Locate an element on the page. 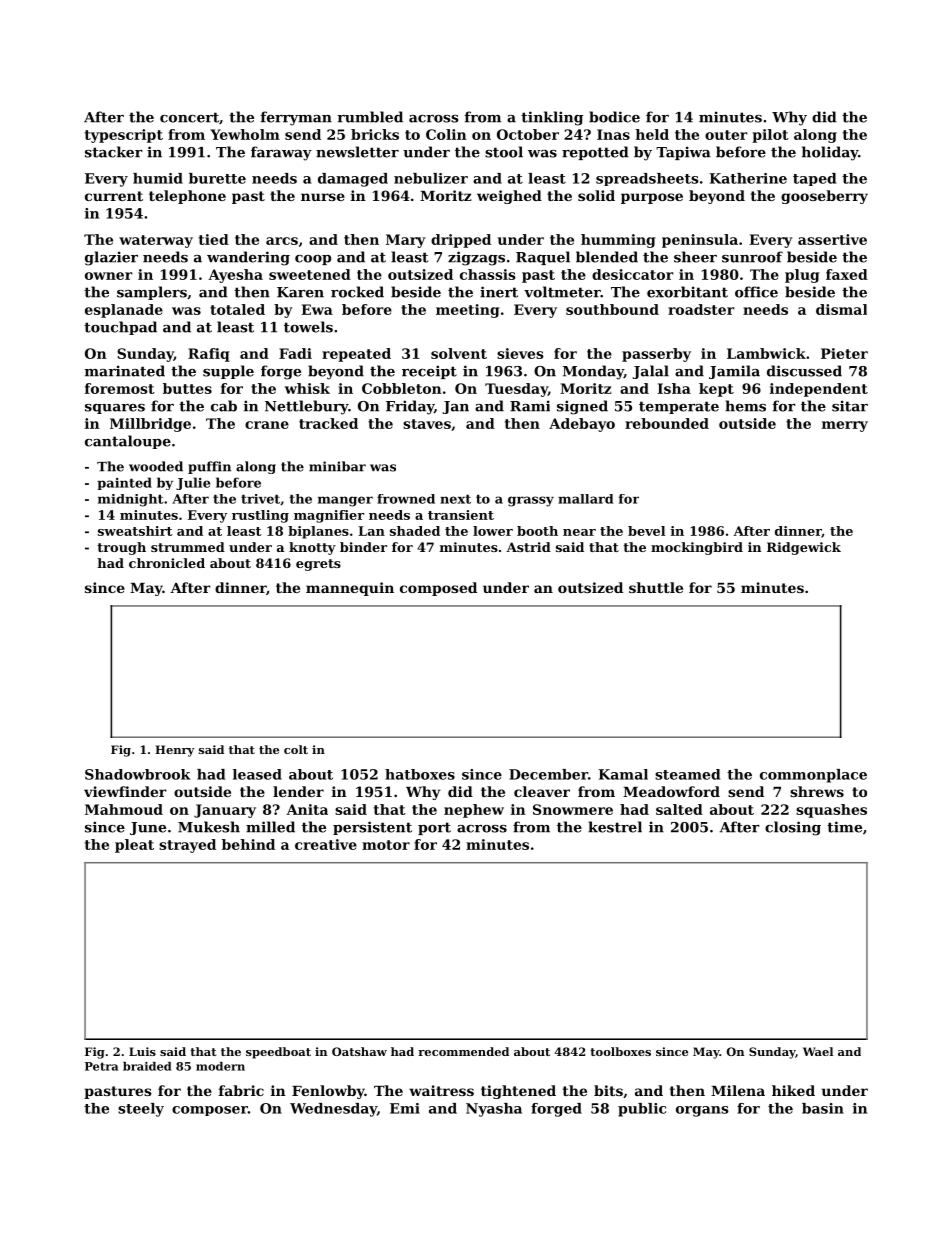 Image resolution: width=952 pixels, height=1233 pixels. composed is located at coordinates (438, 589).
